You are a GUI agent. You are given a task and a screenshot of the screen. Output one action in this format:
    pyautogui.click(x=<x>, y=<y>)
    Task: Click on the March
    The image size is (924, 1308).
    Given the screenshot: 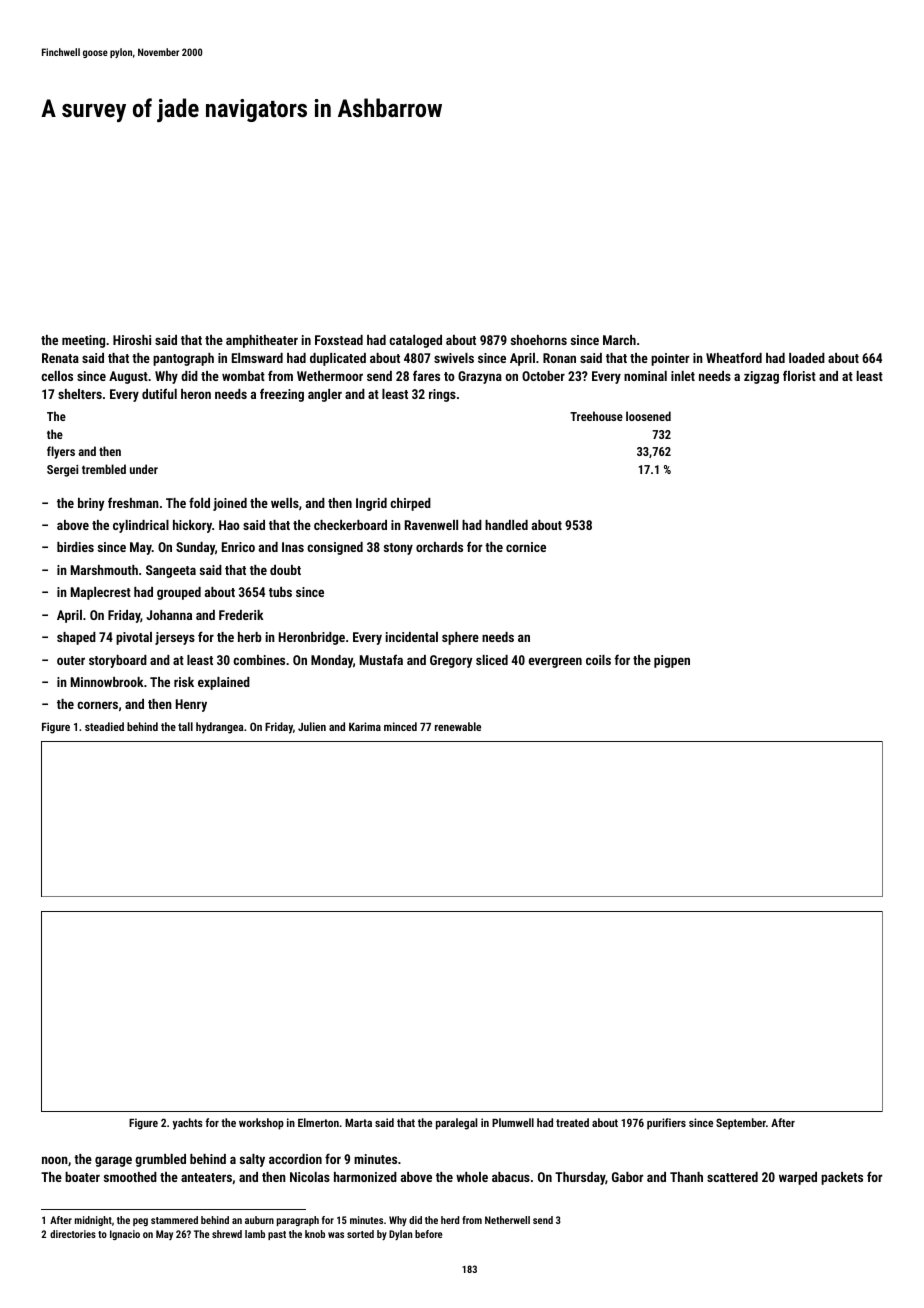 What is the action you would take?
    pyautogui.click(x=619, y=340)
